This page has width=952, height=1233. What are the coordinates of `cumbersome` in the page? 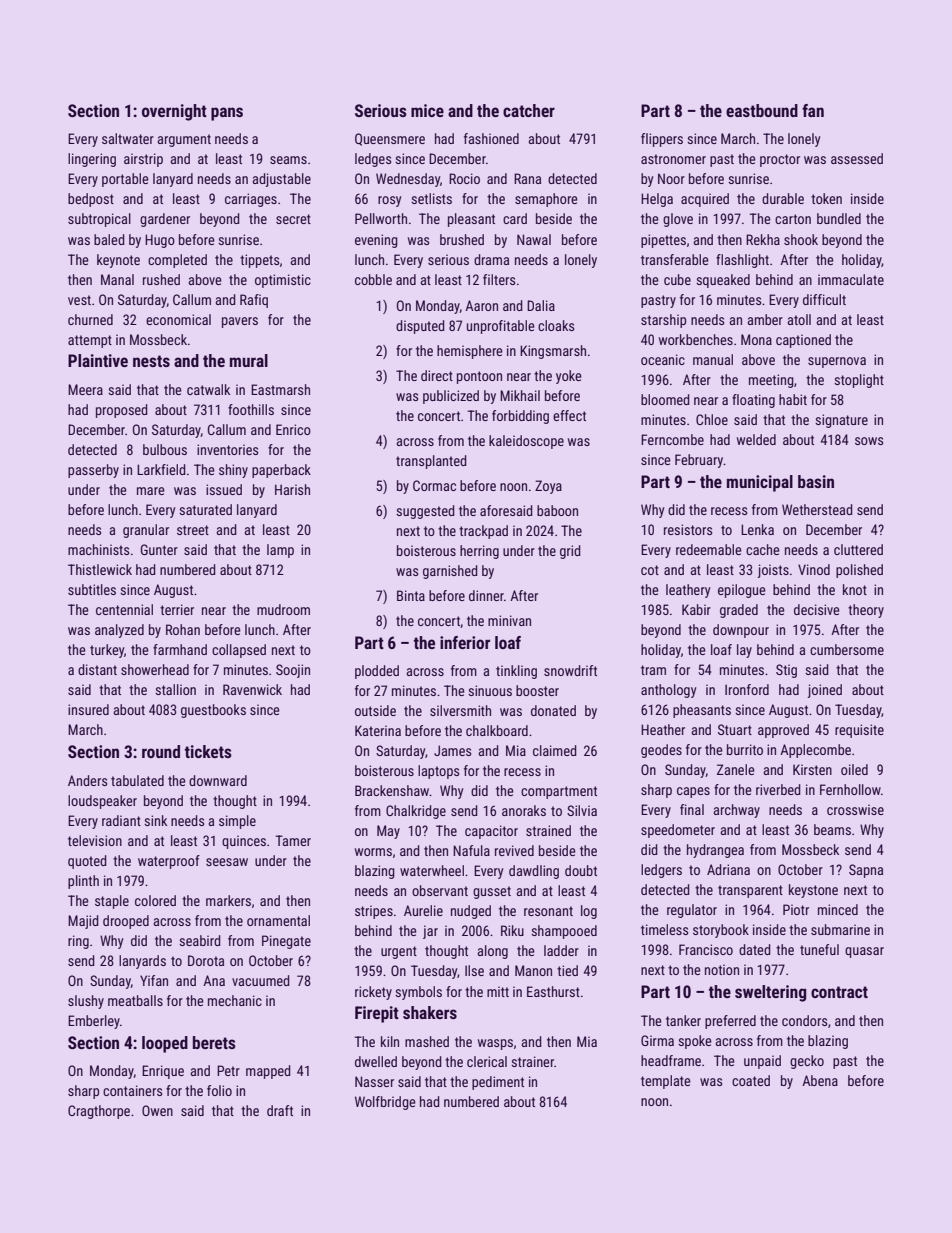 It's located at (847, 649).
